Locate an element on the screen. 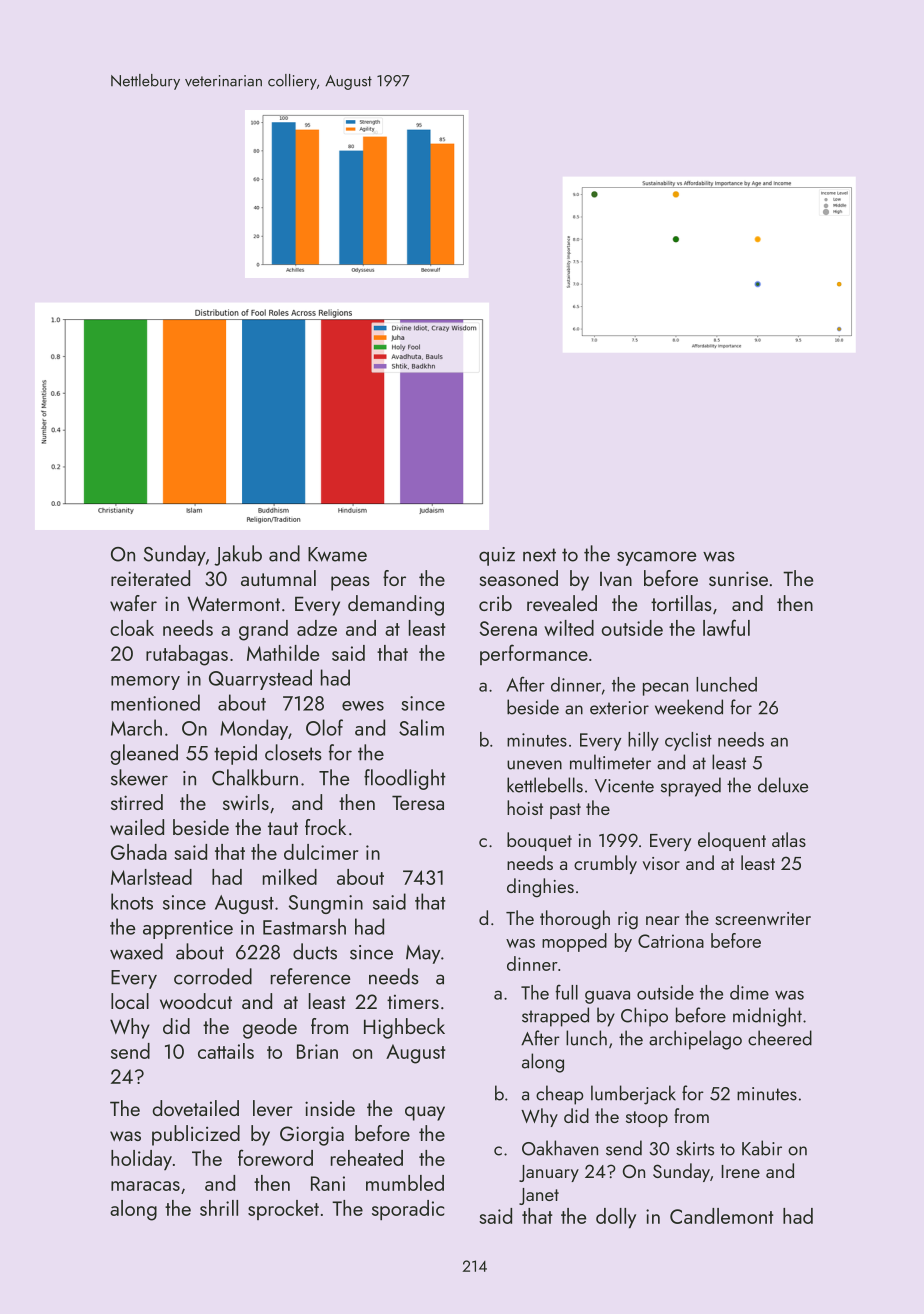 The width and height of the screenshot is (924, 1314). lawful is located at coordinates (726, 627).
